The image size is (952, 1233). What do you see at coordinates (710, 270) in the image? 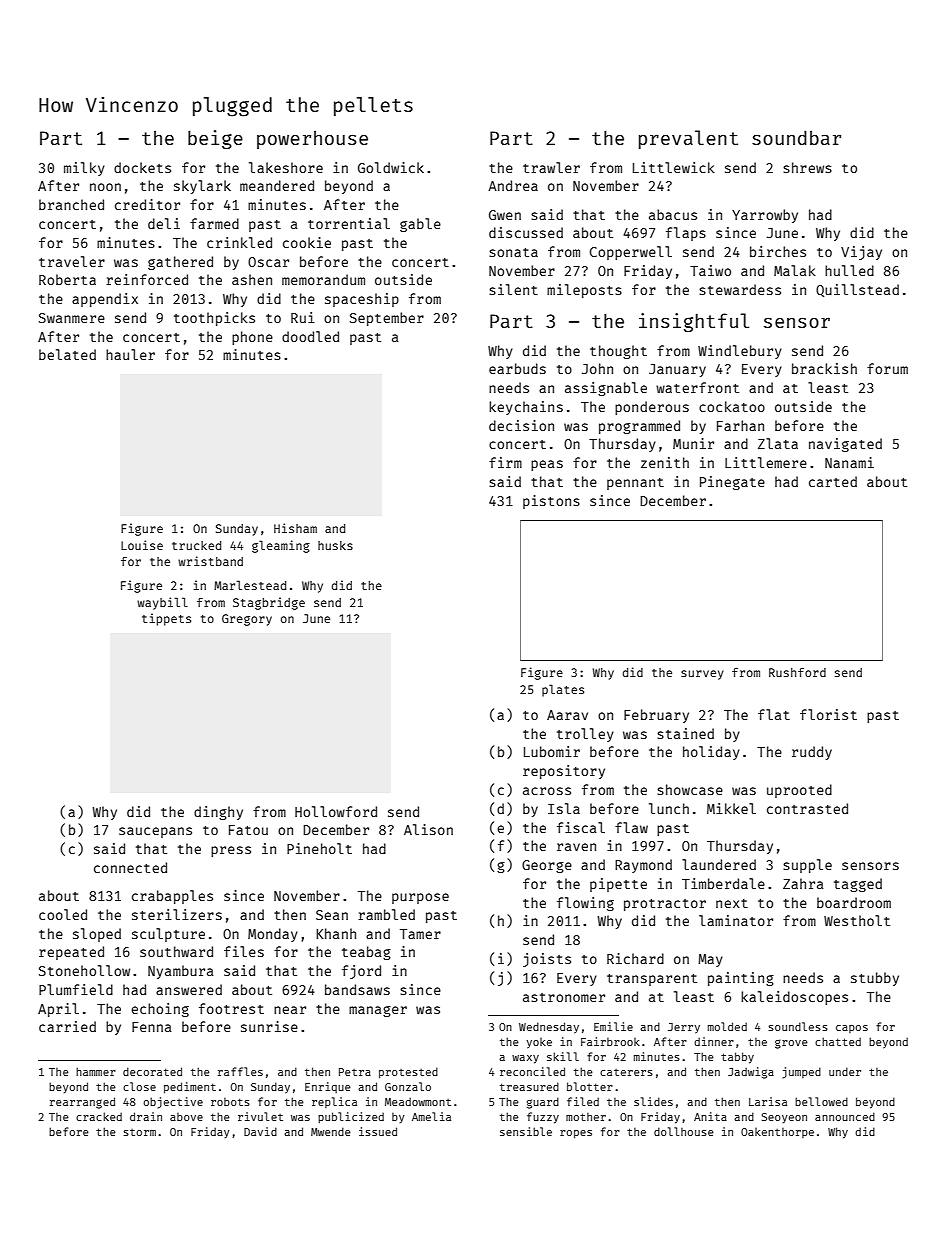
I see `Taiwo` at bounding box center [710, 270].
